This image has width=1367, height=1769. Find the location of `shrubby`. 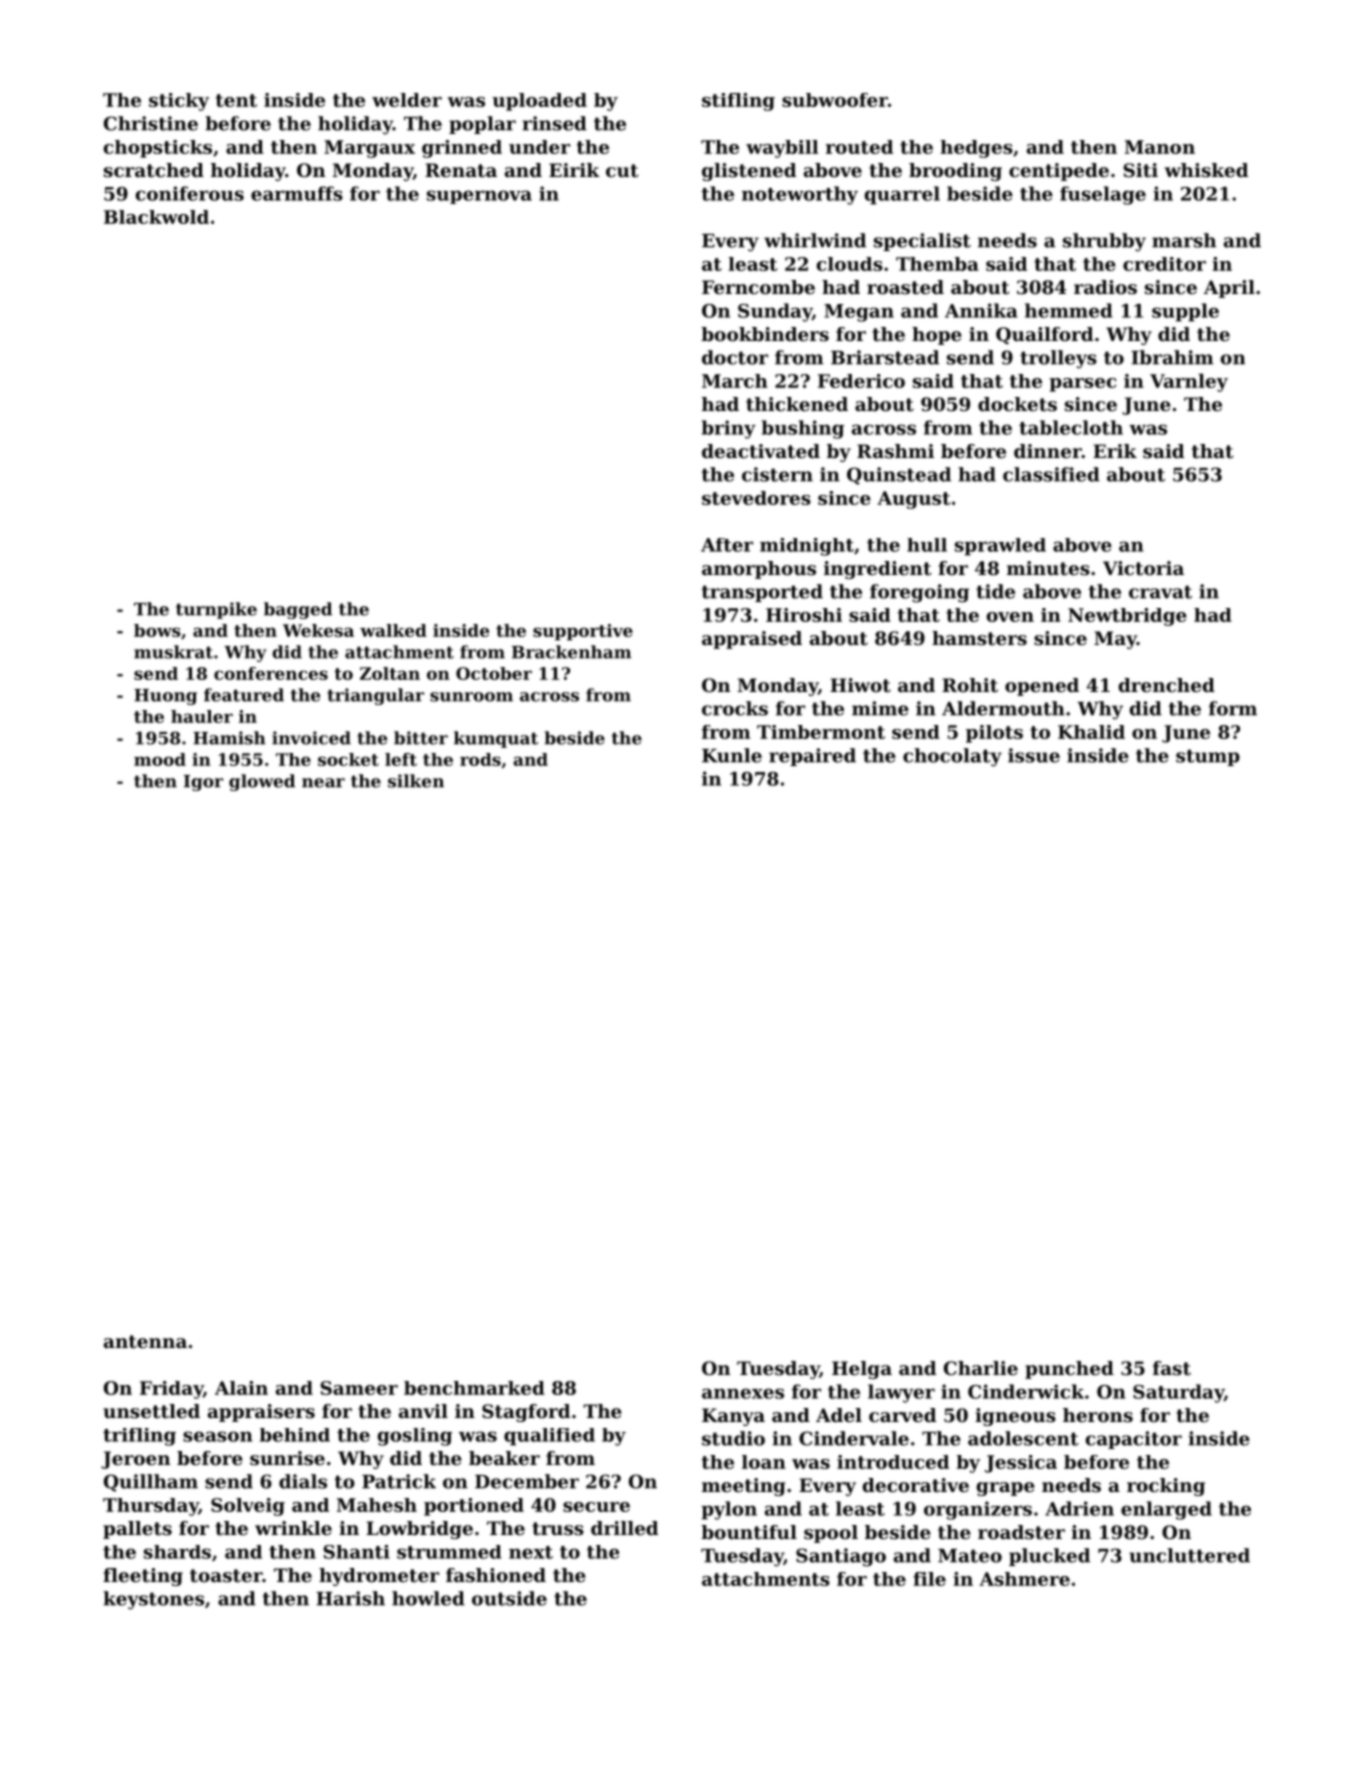

shrubby is located at coordinates (1104, 242).
